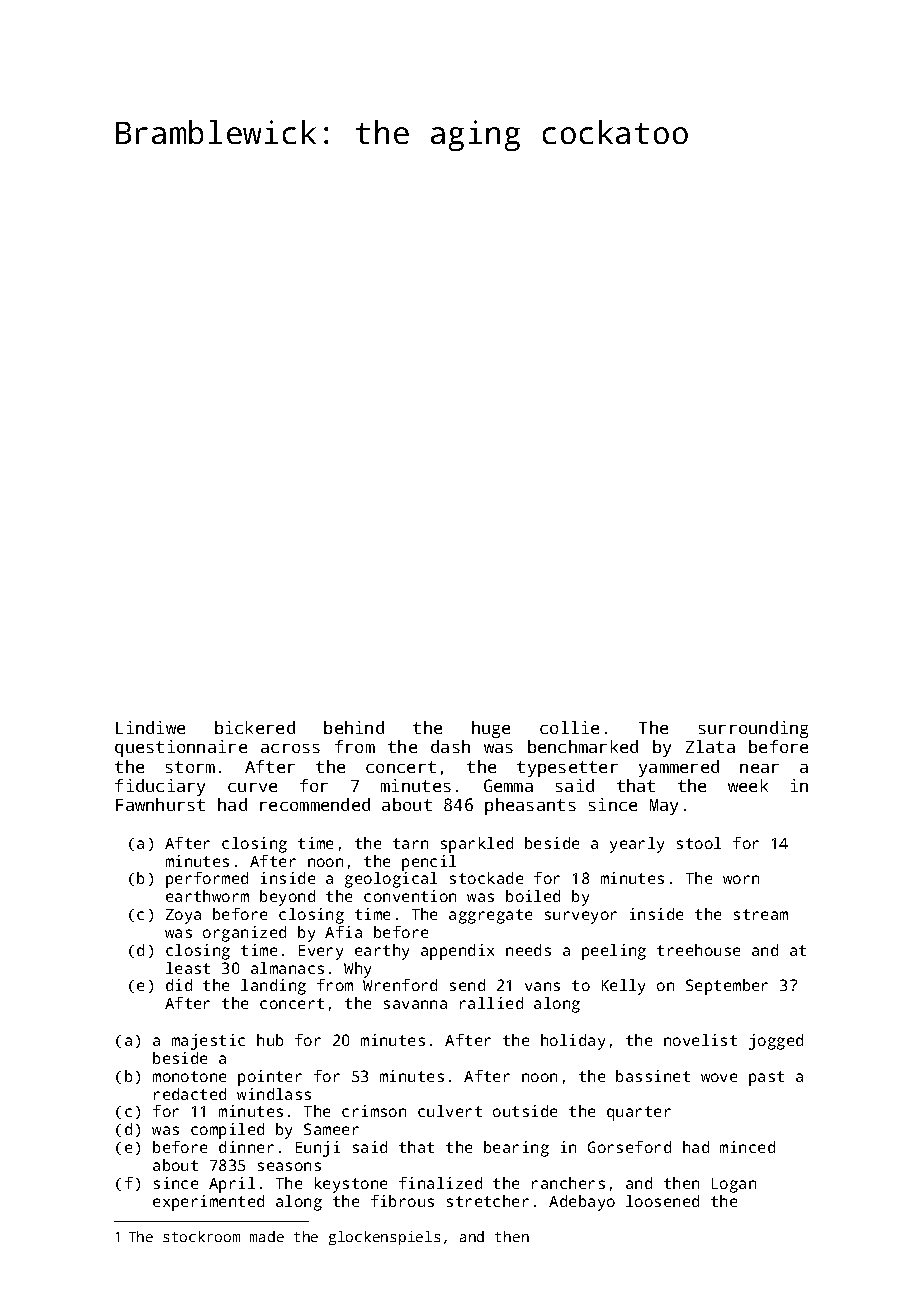 The image size is (924, 1314). I want to click on compiled, so click(227, 1131).
